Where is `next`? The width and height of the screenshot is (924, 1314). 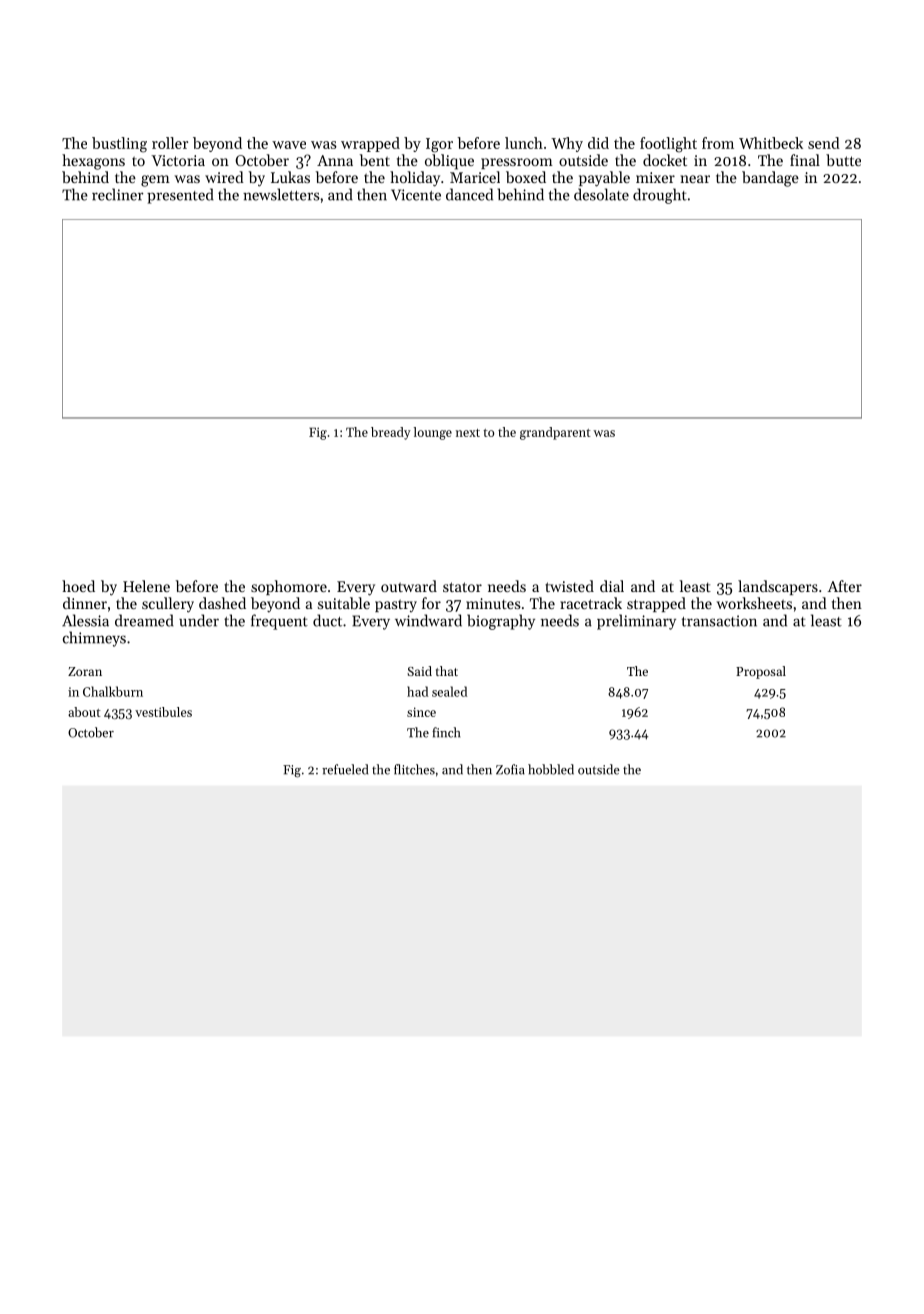 next is located at coordinates (468, 433).
